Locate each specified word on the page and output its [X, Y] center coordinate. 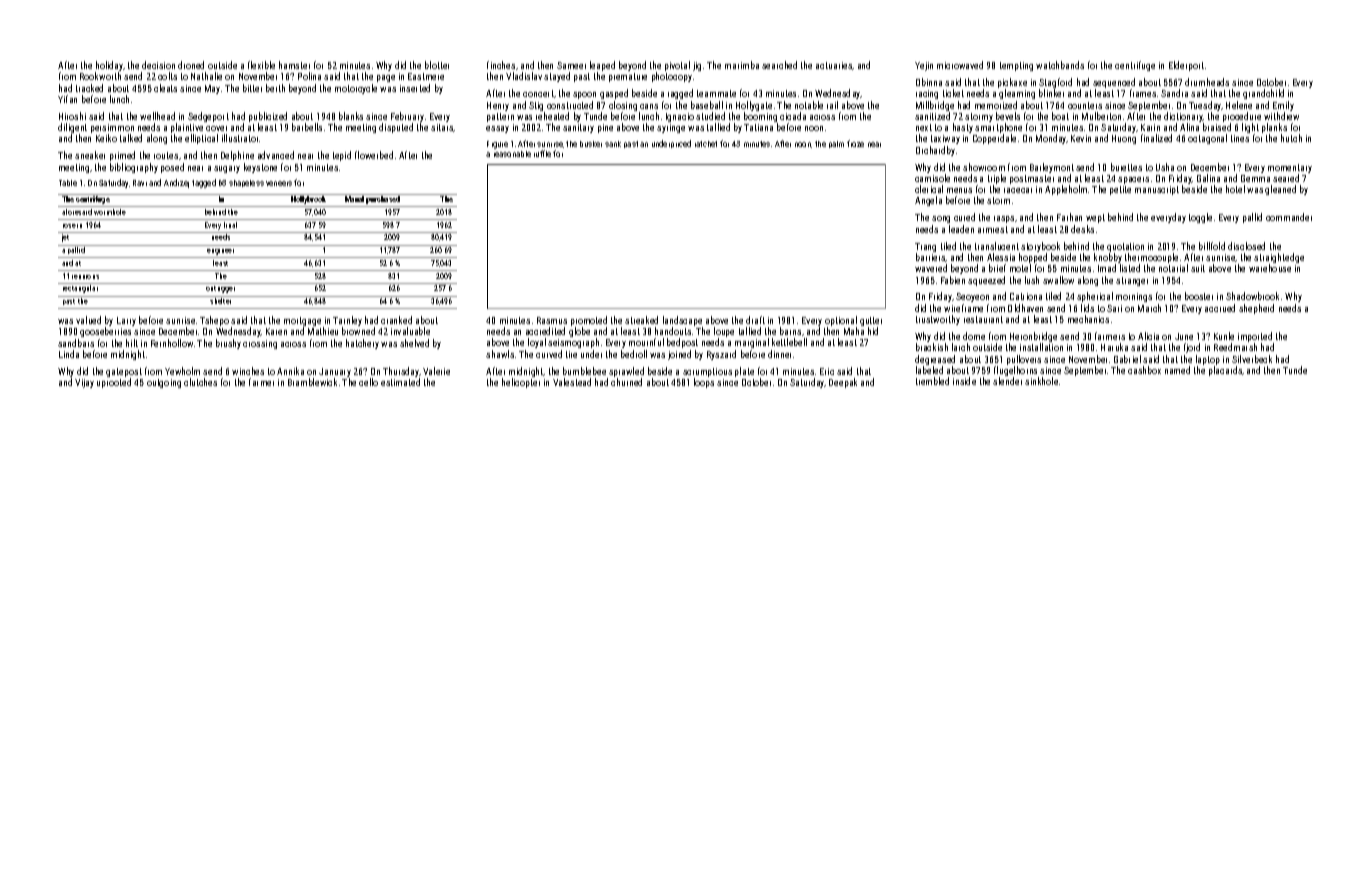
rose [69, 226]
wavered [931, 268]
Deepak [843, 383]
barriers [931, 257]
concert [538, 93]
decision [158, 65]
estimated [400, 382]
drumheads [1207, 82]
